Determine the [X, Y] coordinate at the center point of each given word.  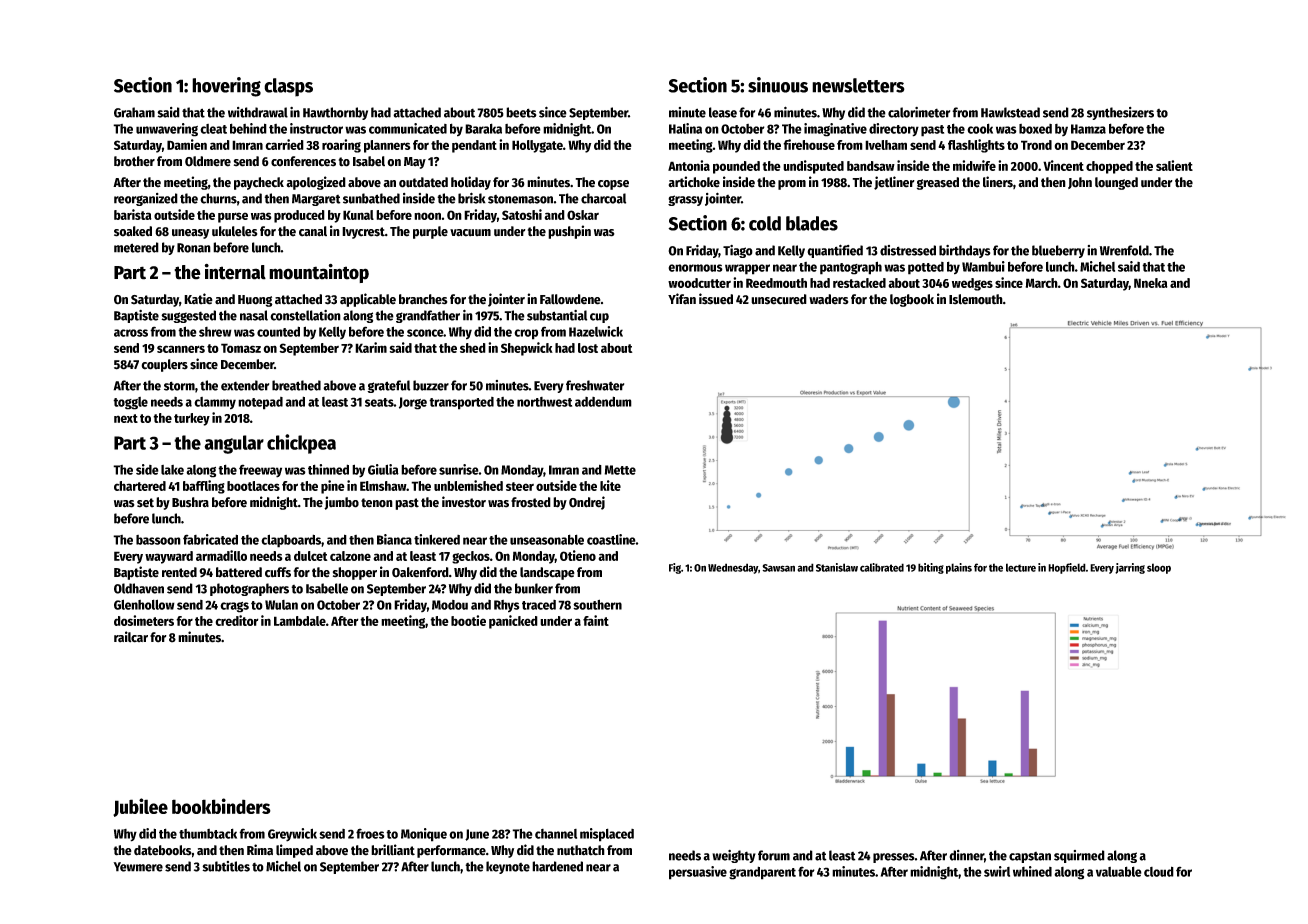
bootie [468, 620]
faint [596, 620]
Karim [371, 347]
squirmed [1079, 856]
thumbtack [208, 833]
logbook [912, 300]
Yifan [682, 299]
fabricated [210, 539]
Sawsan [778, 568]
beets [521, 112]
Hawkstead [1010, 112]
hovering [226, 87]
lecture [1021, 567]
